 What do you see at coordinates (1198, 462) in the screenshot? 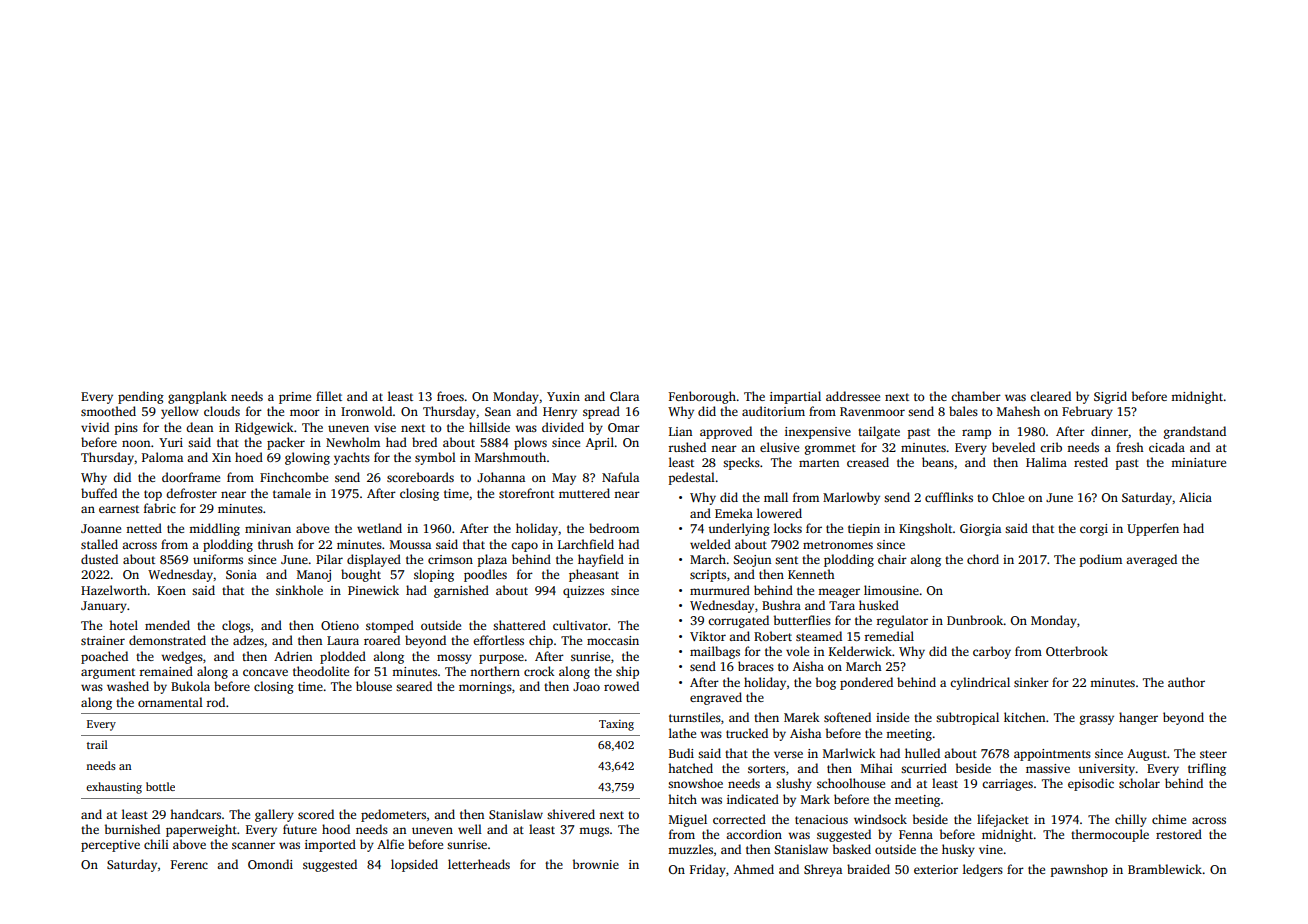
I see `miniature` at bounding box center [1198, 462].
